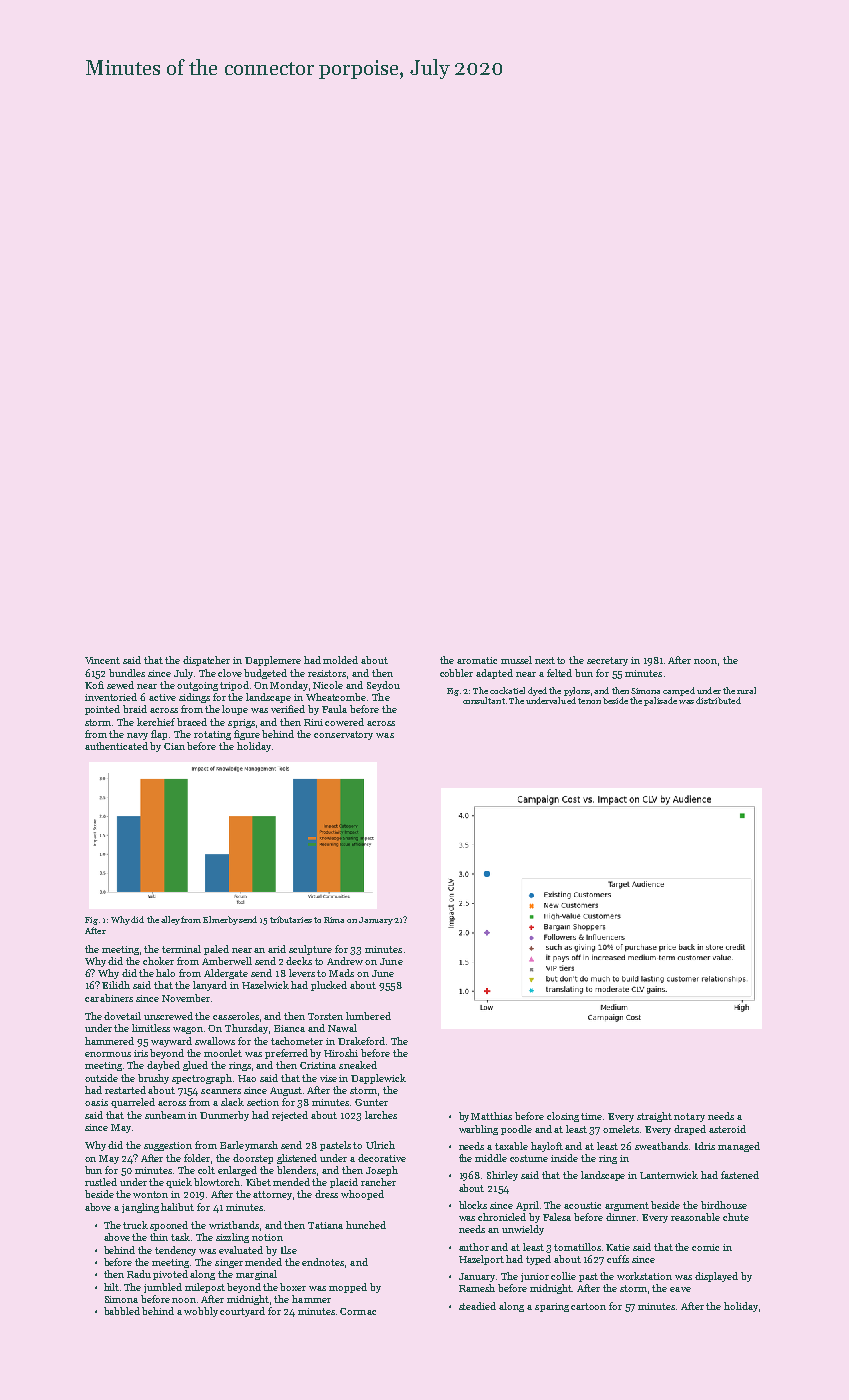 The image size is (849, 1400). I want to click on conservatory, so click(343, 735).
